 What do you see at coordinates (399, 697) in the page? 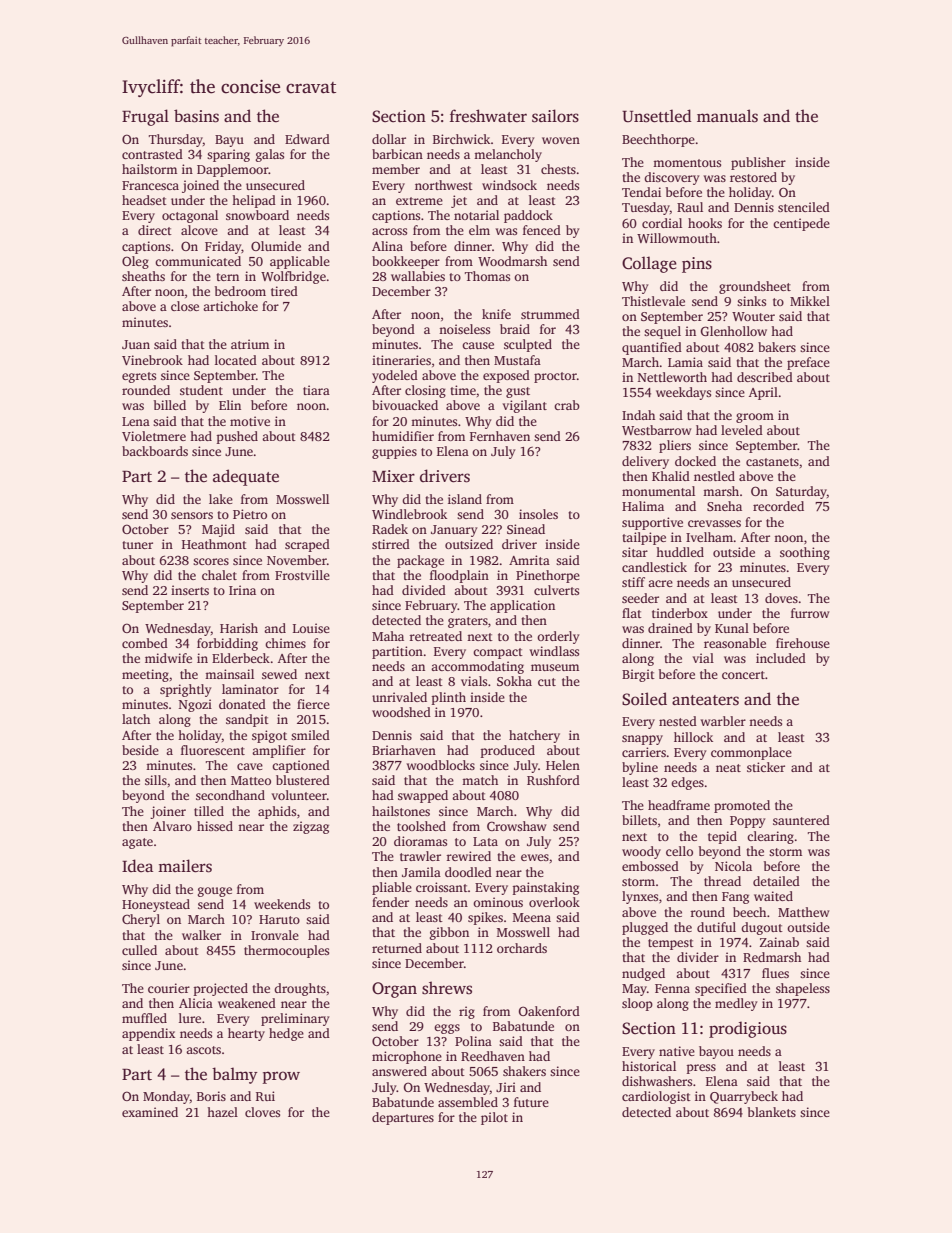
I see `unrivaled` at bounding box center [399, 697].
